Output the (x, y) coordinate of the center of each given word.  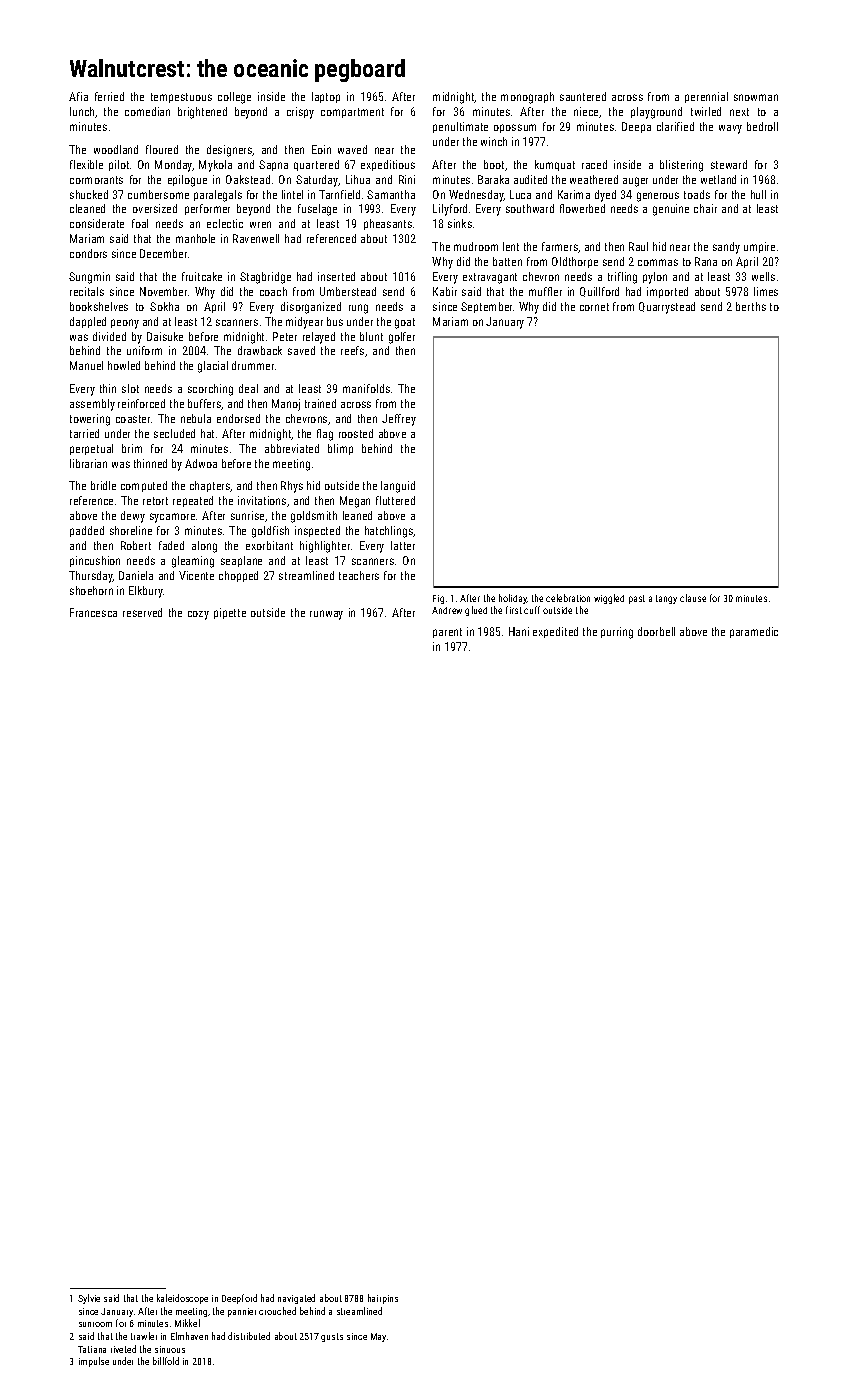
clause (693, 598)
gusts (332, 1337)
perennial (706, 97)
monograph (527, 98)
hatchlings (389, 532)
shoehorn (91, 590)
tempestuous (181, 98)
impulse (94, 1362)
